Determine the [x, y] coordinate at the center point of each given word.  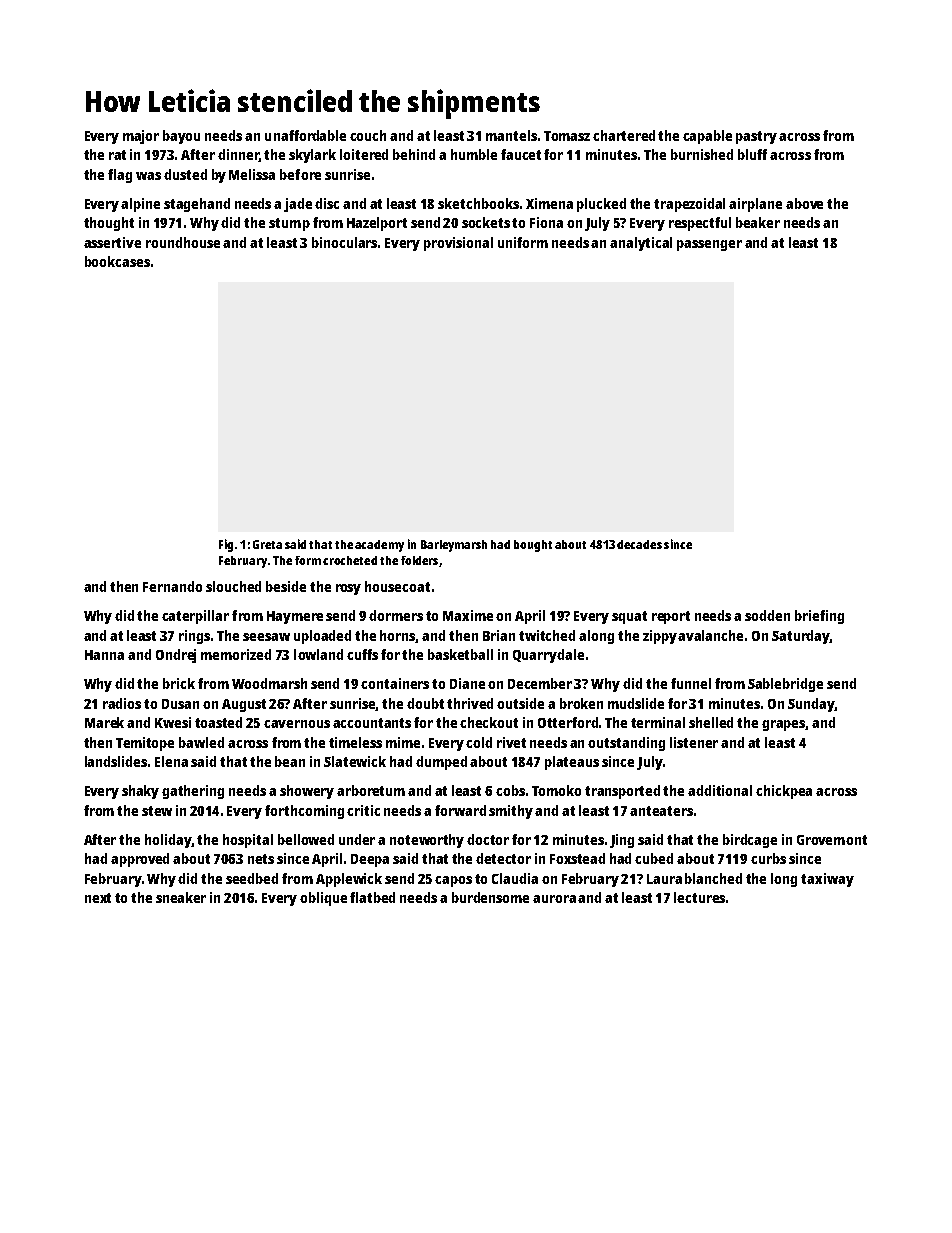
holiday [168, 841]
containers [395, 683]
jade [298, 205]
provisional [458, 244]
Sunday [811, 705]
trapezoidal [689, 205]
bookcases [117, 261]
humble [474, 154]
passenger [709, 245]
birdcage [750, 841]
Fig [226, 545]
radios [122, 703]
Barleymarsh [454, 546]
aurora [554, 899]
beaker [758, 222]
